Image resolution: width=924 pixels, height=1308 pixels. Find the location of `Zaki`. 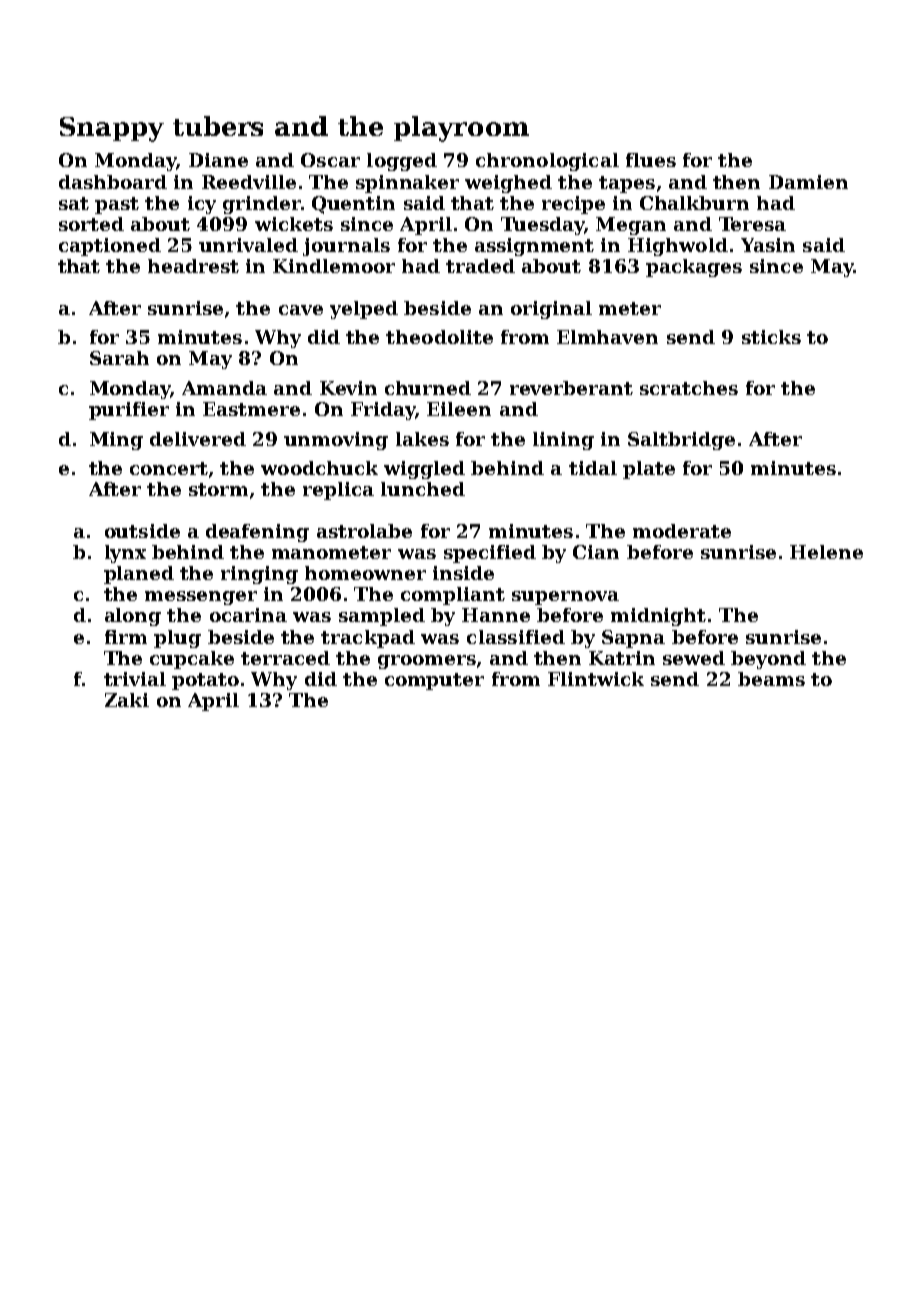

Zaki is located at coordinates (127, 700).
